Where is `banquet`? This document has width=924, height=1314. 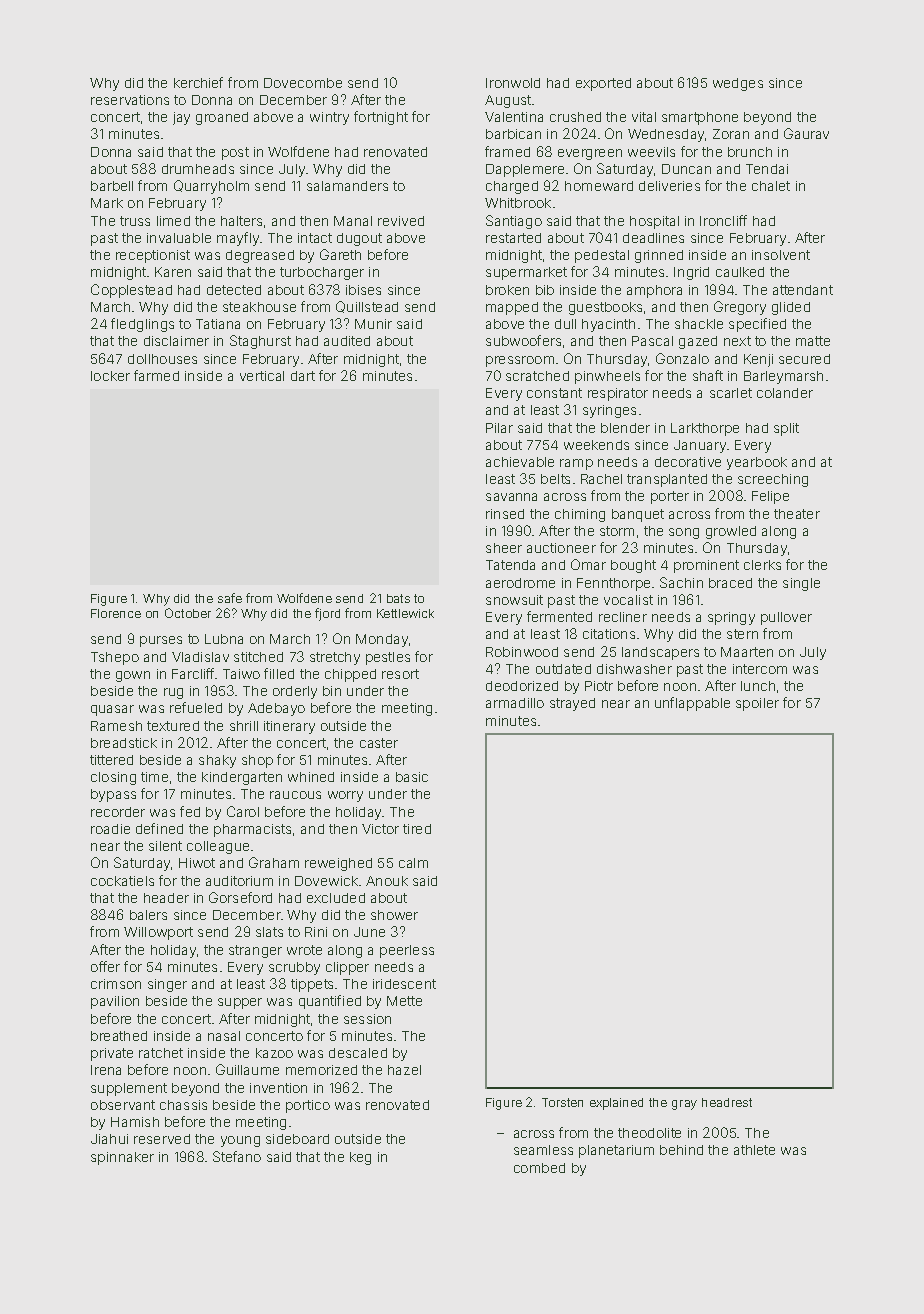
banquet is located at coordinates (638, 515).
